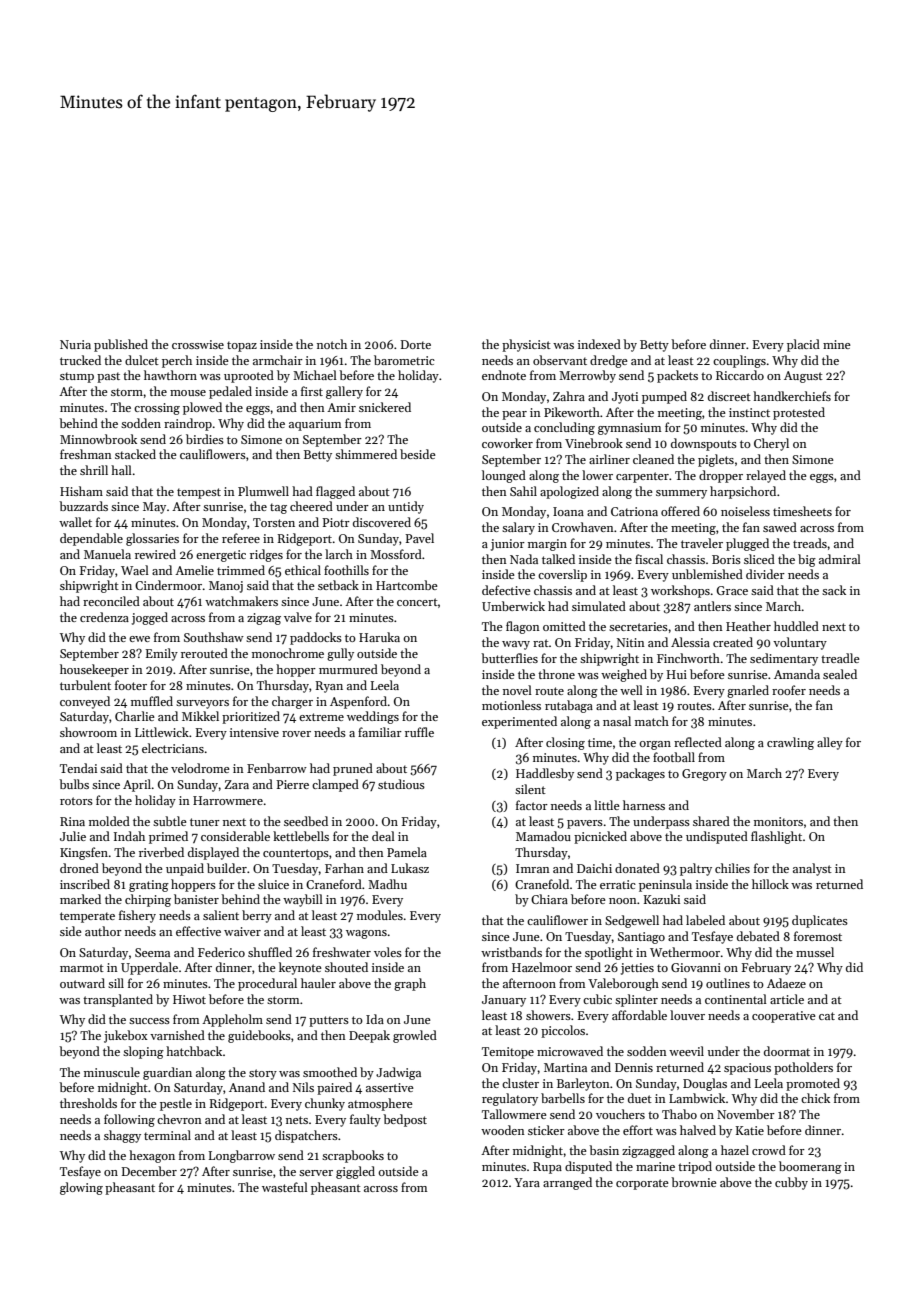 This screenshot has height=1308, width=924. What do you see at coordinates (784, 1017) in the screenshot?
I see `cooperative` at bounding box center [784, 1017].
